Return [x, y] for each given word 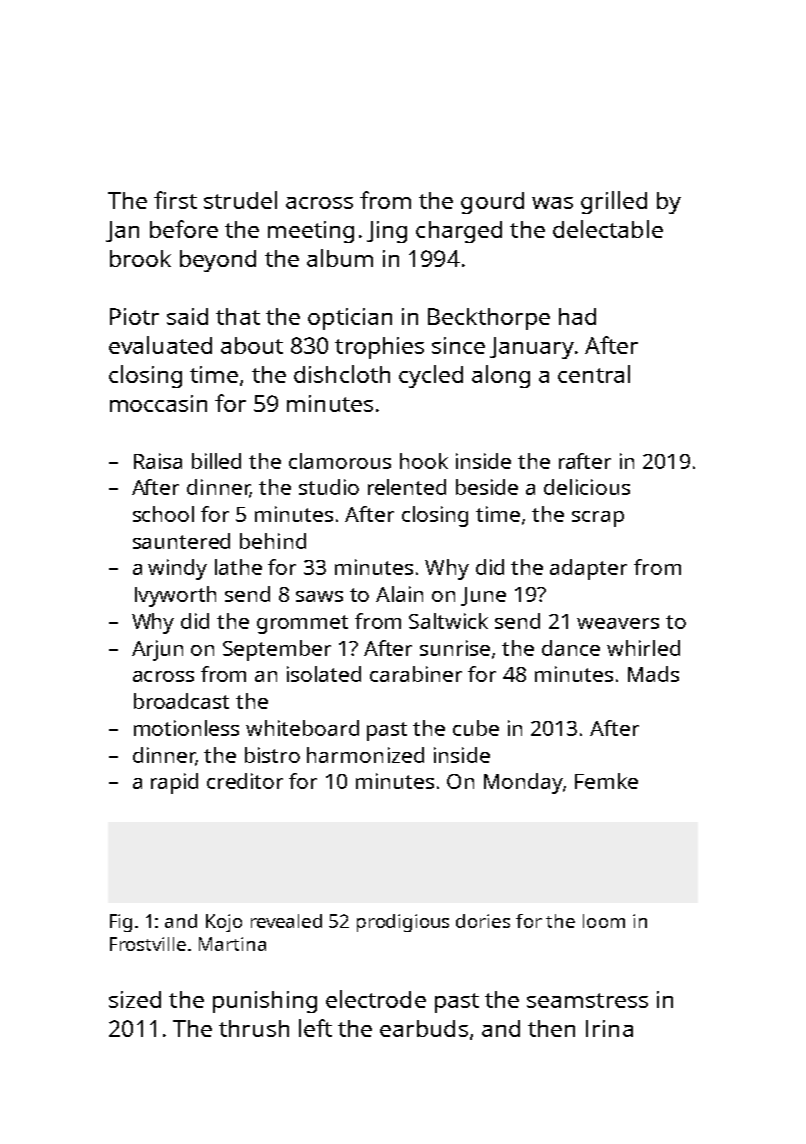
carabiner [416, 674]
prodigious [403, 923]
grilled [614, 202]
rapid [174, 783]
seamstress [587, 1000]
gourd [492, 203]
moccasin [158, 403]
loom [604, 921]
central [594, 374]
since [458, 345]
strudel [240, 200]
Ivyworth [175, 596]
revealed [286, 921]
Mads [653, 674]
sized [135, 999]
